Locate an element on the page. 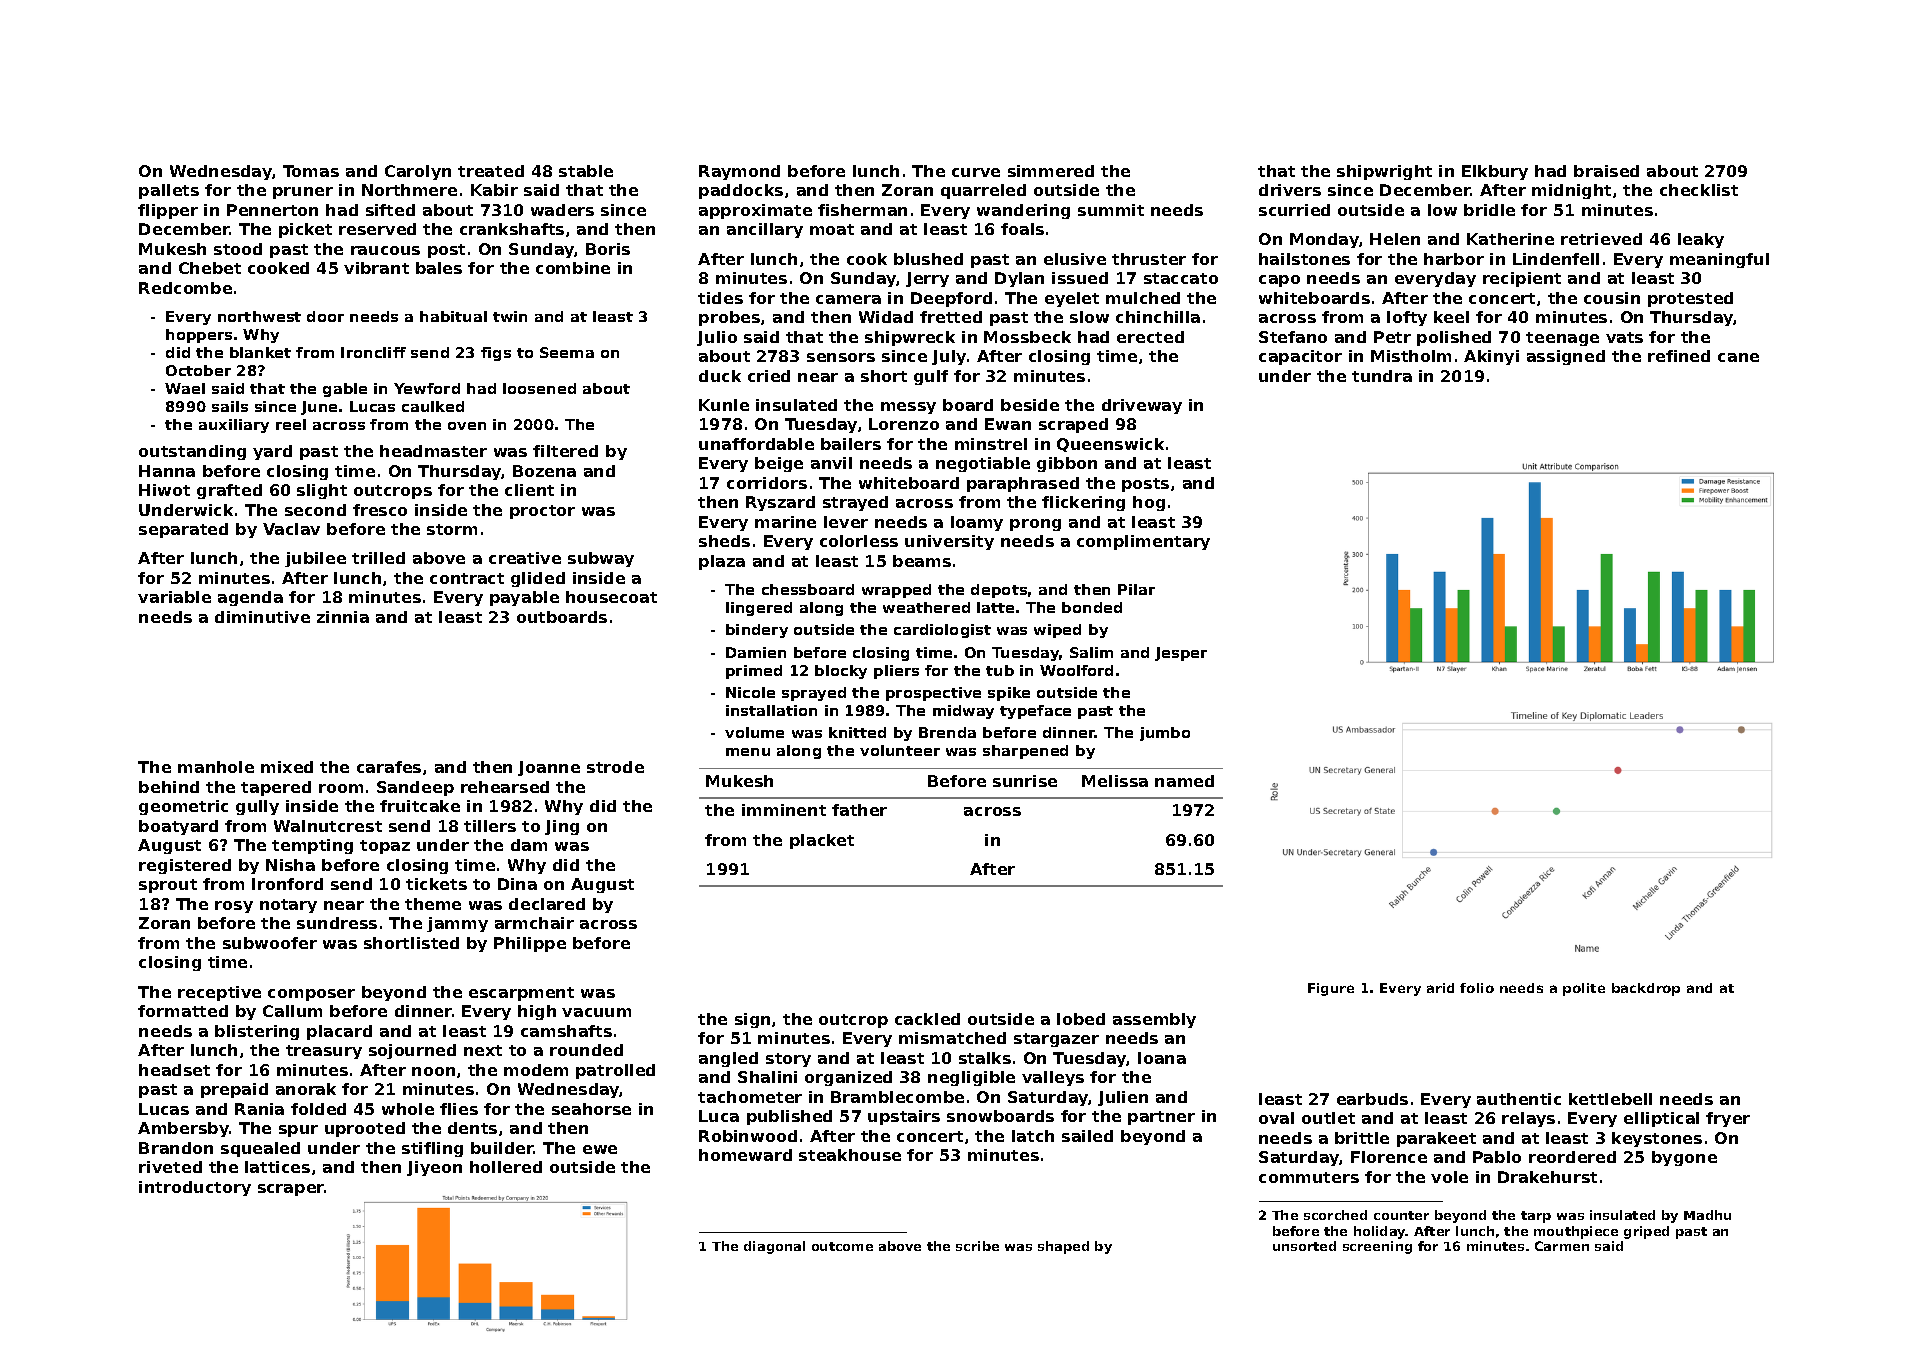  eyelet is located at coordinates (1072, 299).
